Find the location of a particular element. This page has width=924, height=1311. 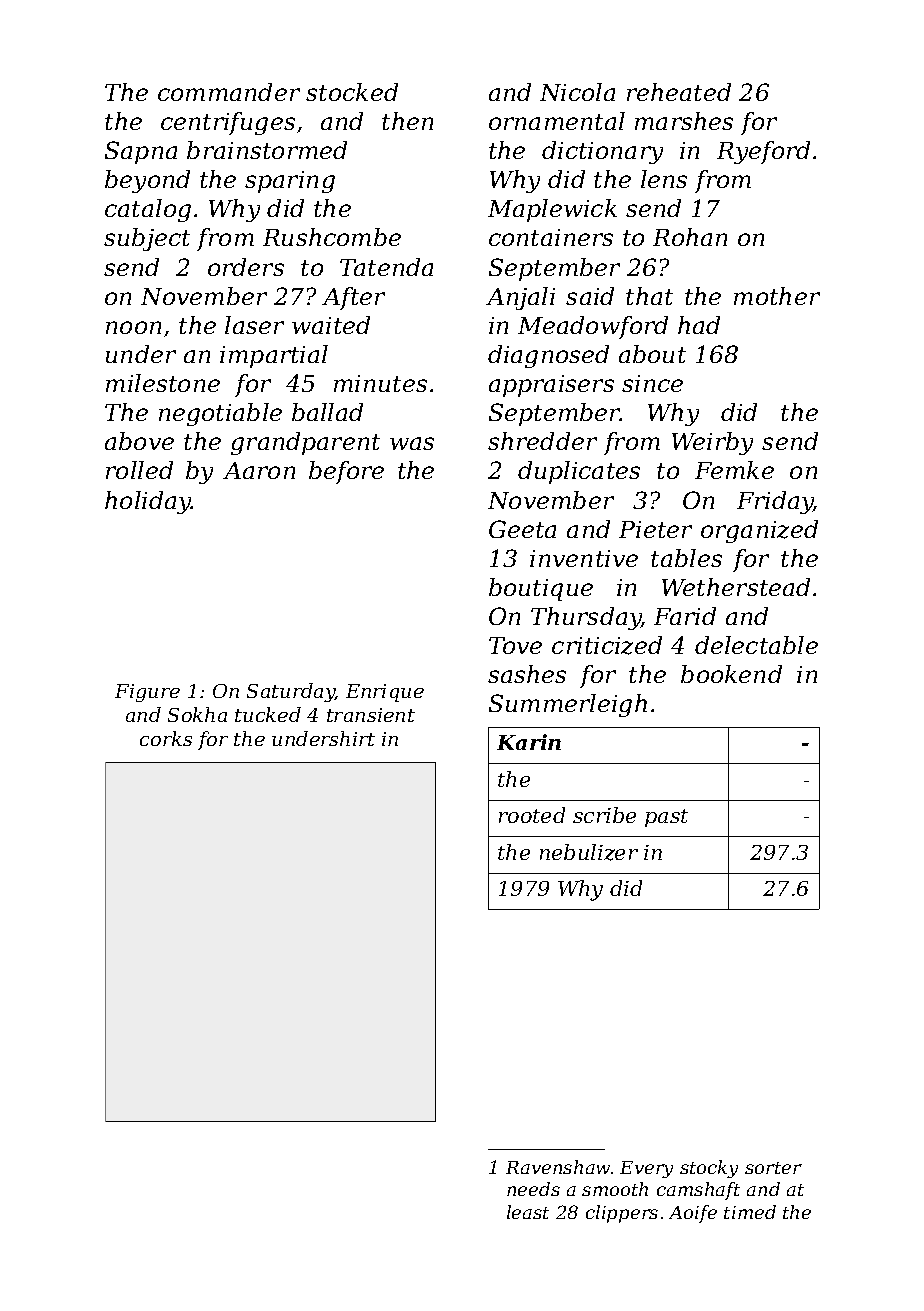

Nicola is located at coordinates (577, 92).
